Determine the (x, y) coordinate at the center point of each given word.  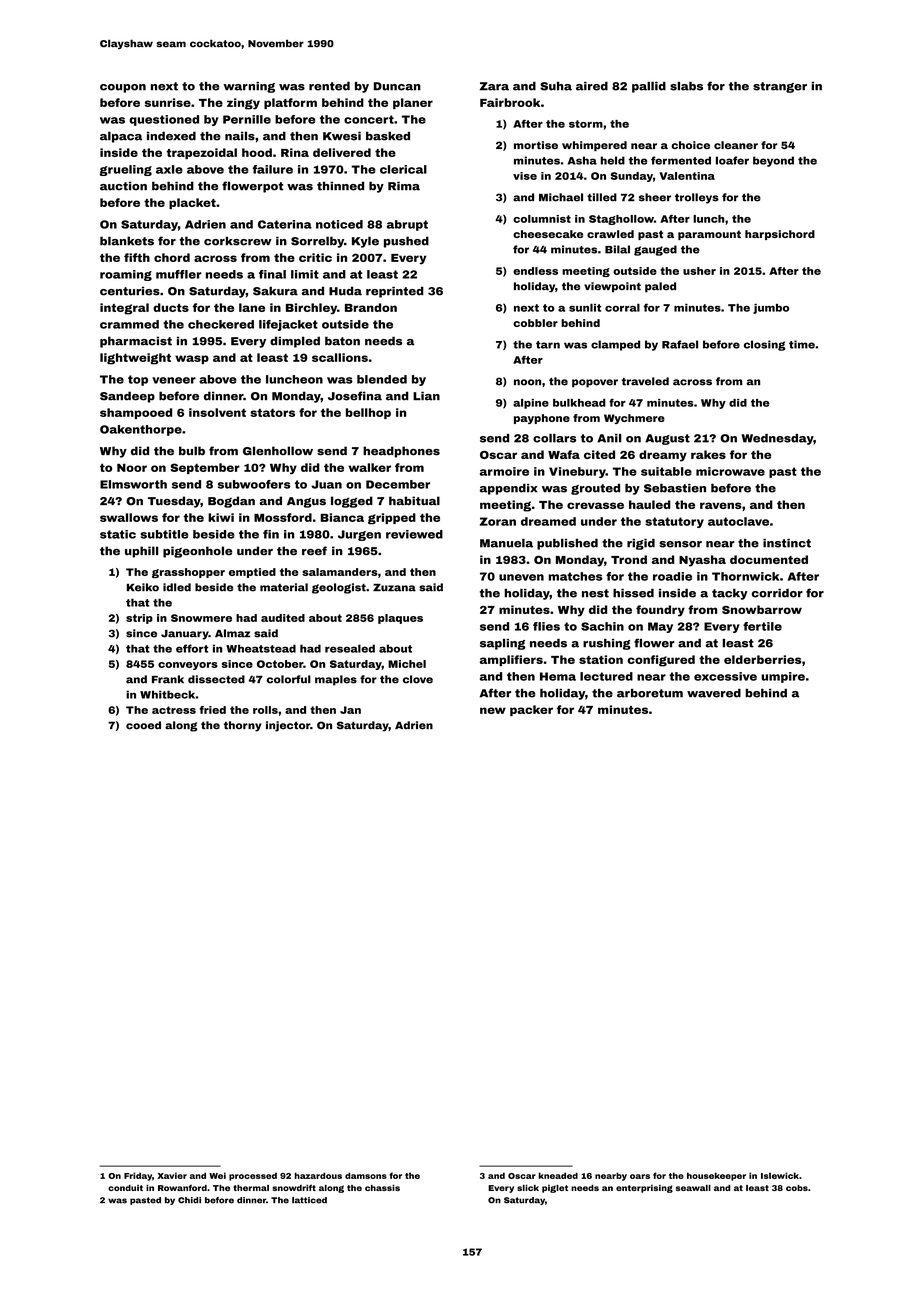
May (660, 627)
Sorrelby (317, 242)
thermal (251, 1188)
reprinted (395, 292)
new (493, 710)
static (118, 534)
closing (764, 345)
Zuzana (394, 588)
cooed (143, 725)
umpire (783, 677)
